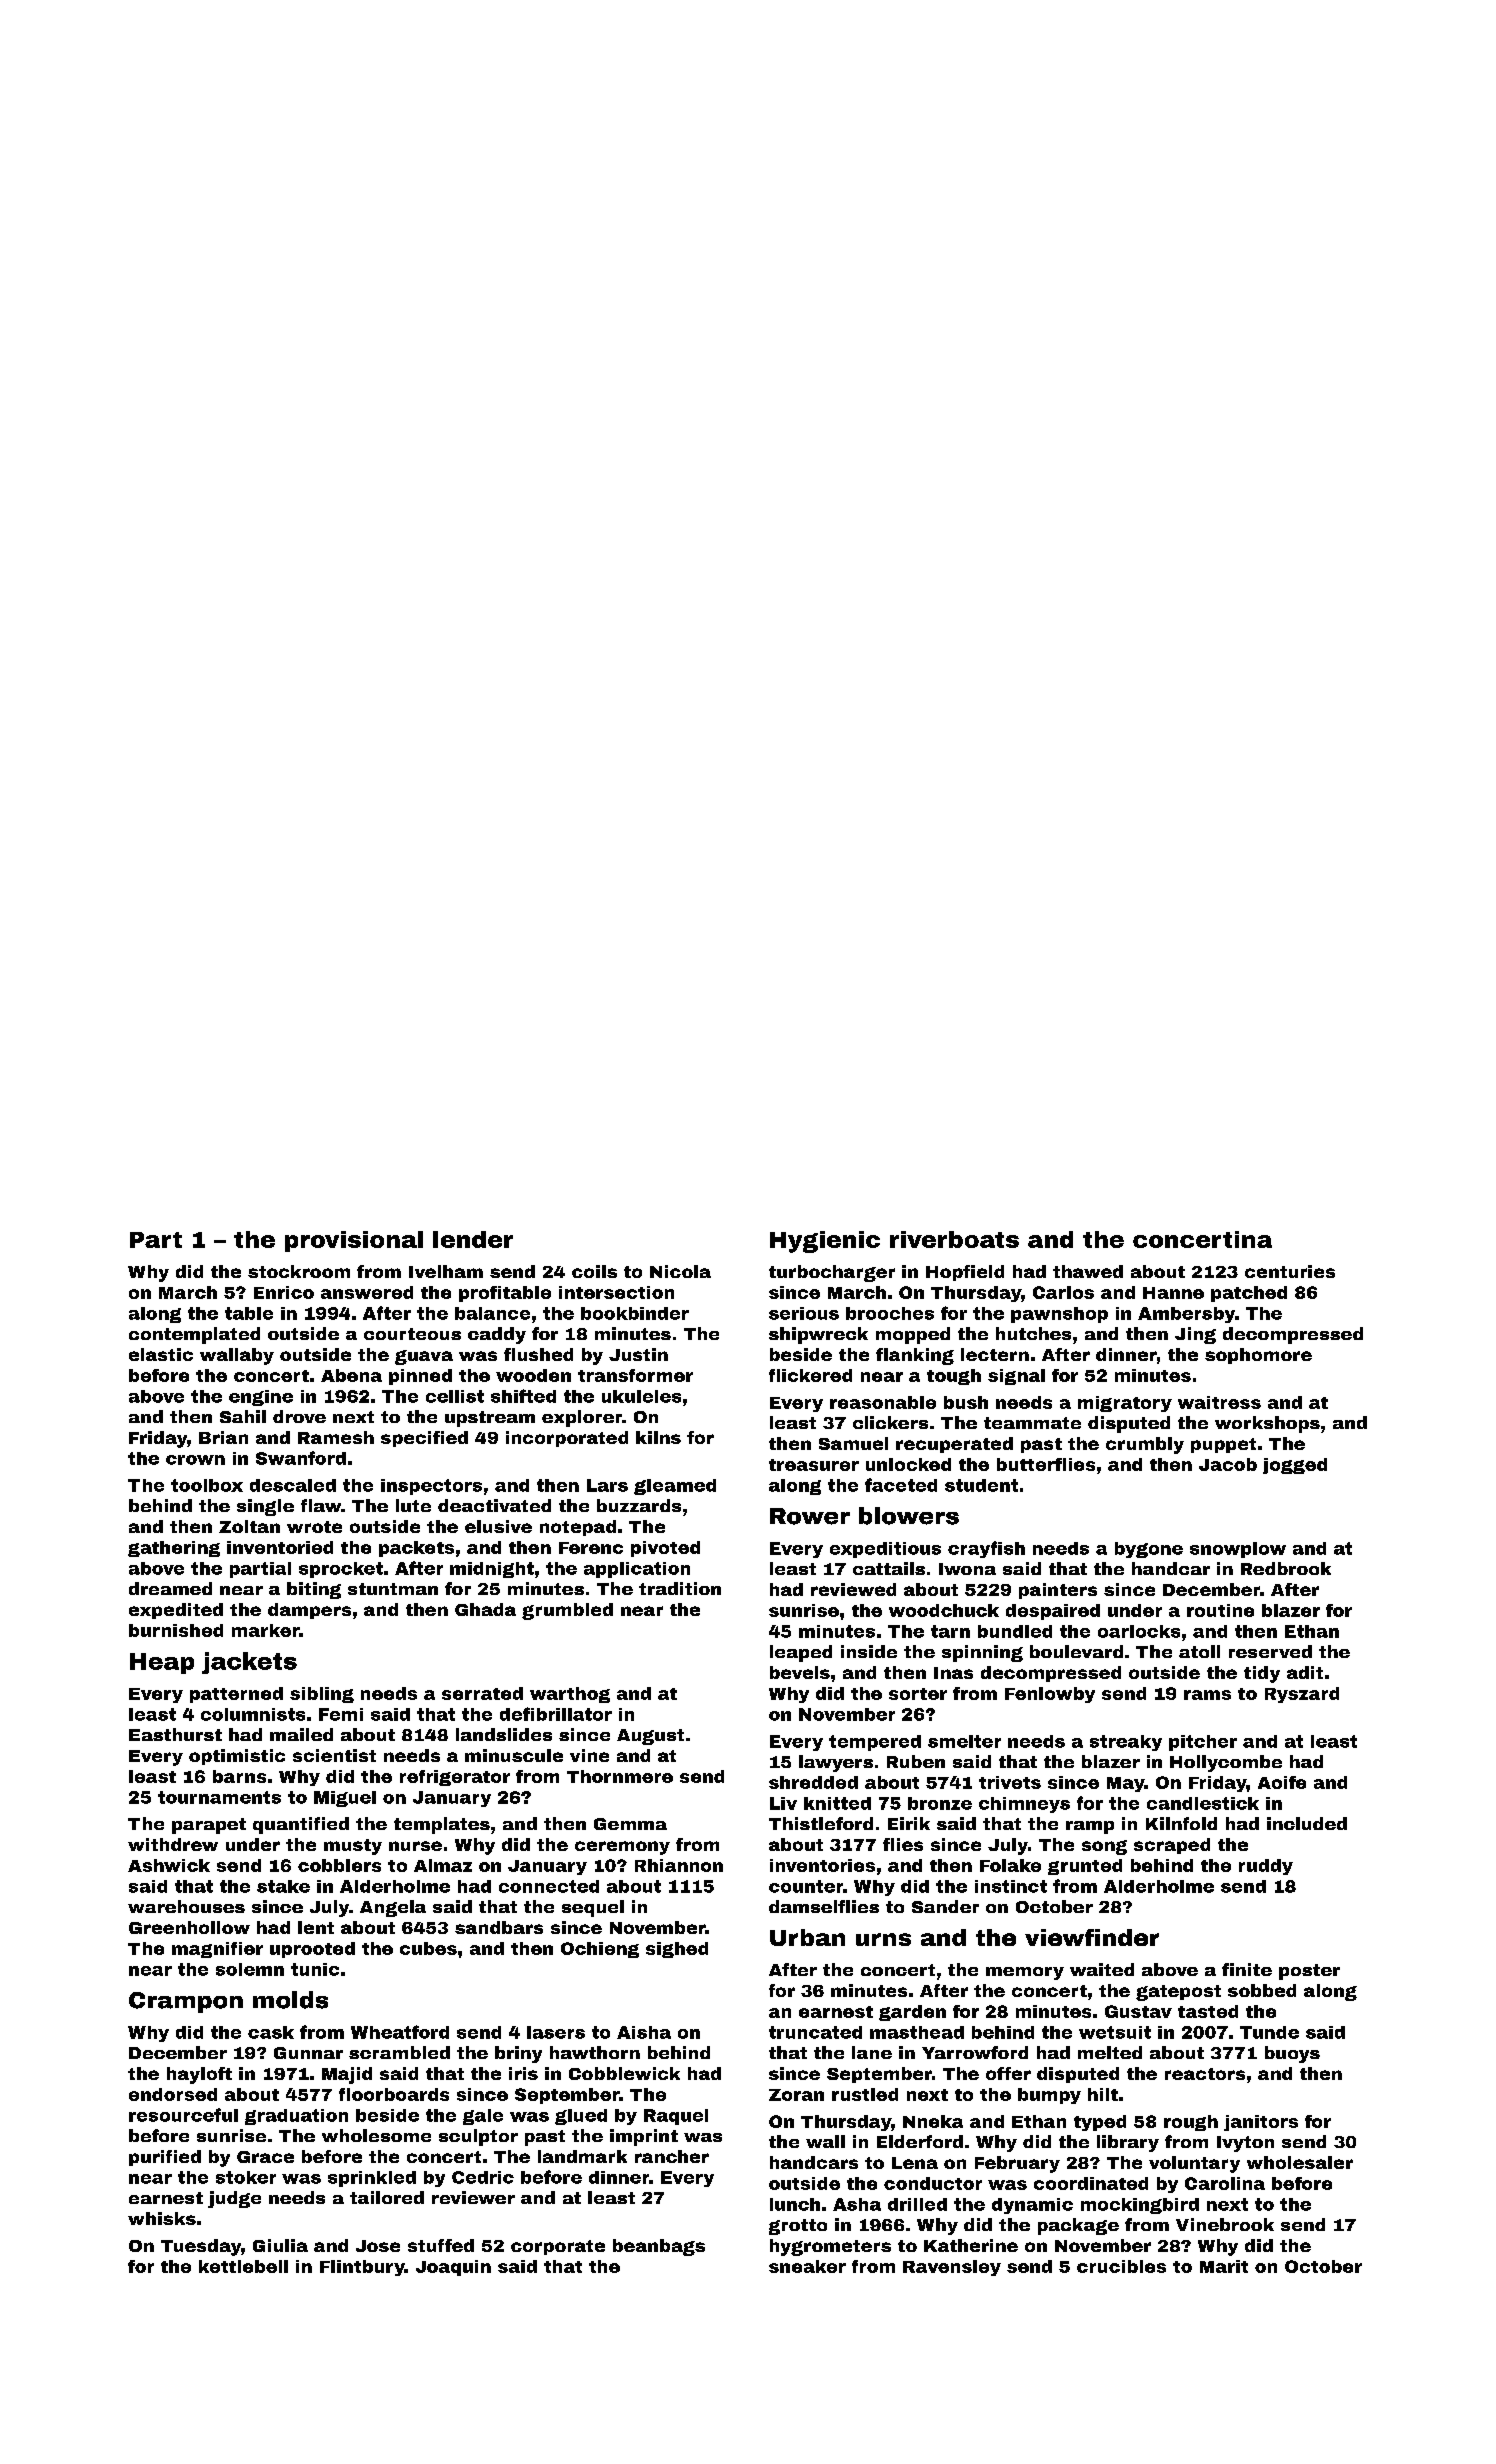 Image resolution: width=1496 pixels, height=2464 pixels. Describe the element at coordinates (570, 1695) in the page. I see `warthog` at that location.
